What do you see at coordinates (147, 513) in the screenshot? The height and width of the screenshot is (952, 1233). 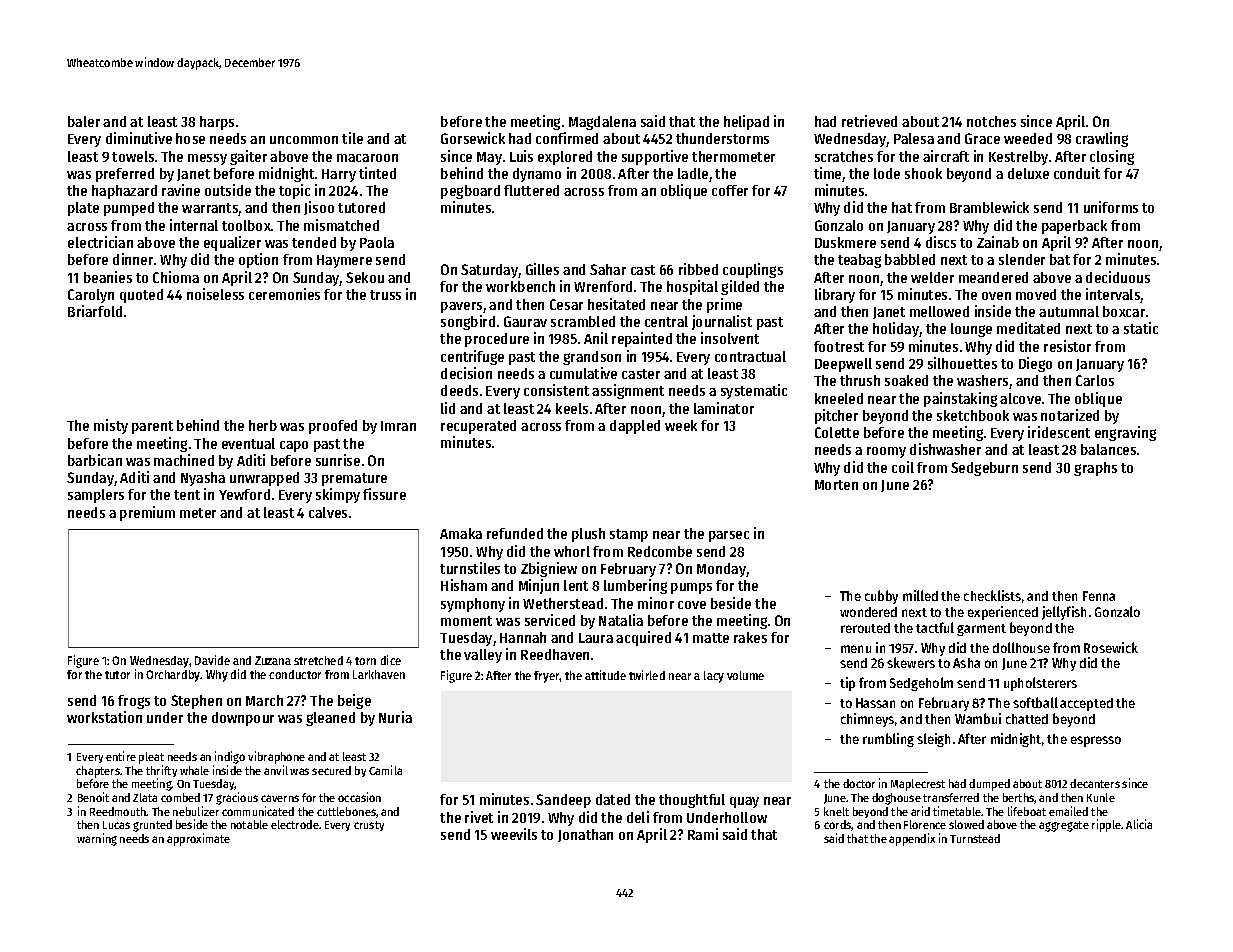 I see `premium` at bounding box center [147, 513].
